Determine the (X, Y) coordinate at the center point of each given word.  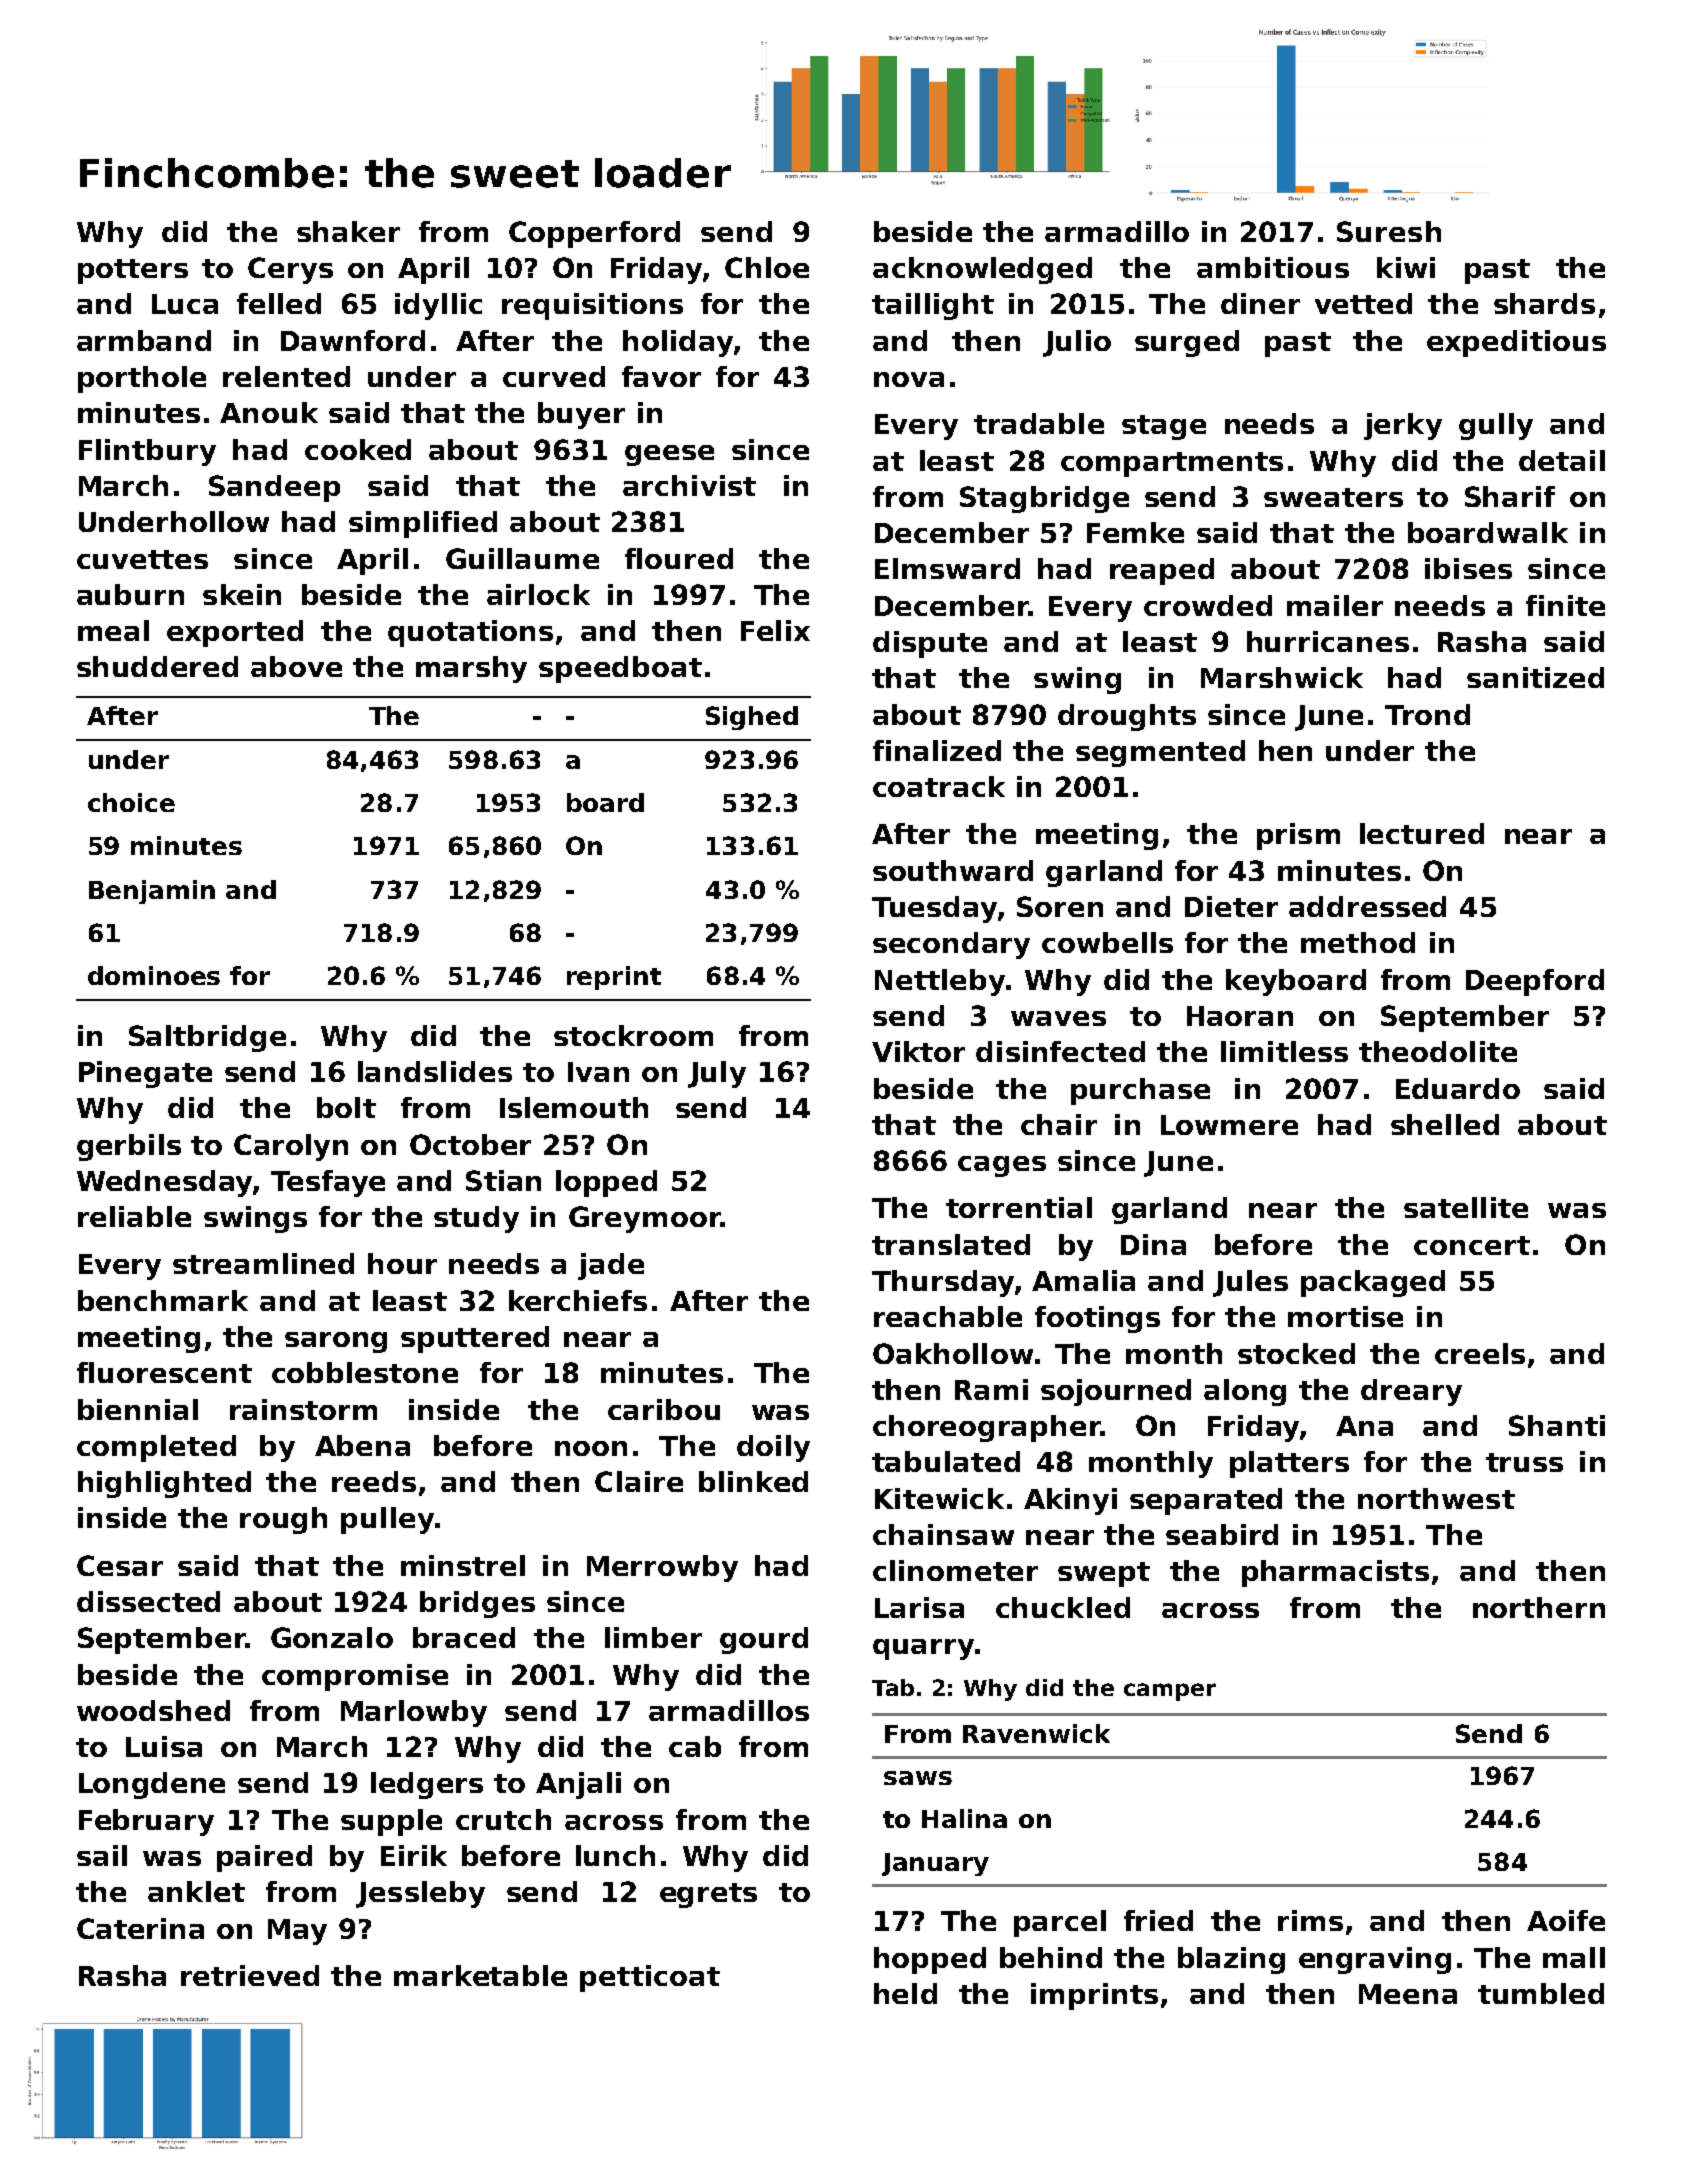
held (905, 1993)
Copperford (594, 234)
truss (1524, 1462)
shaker (348, 231)
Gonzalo (332, 1637)
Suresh (1389, 231)
